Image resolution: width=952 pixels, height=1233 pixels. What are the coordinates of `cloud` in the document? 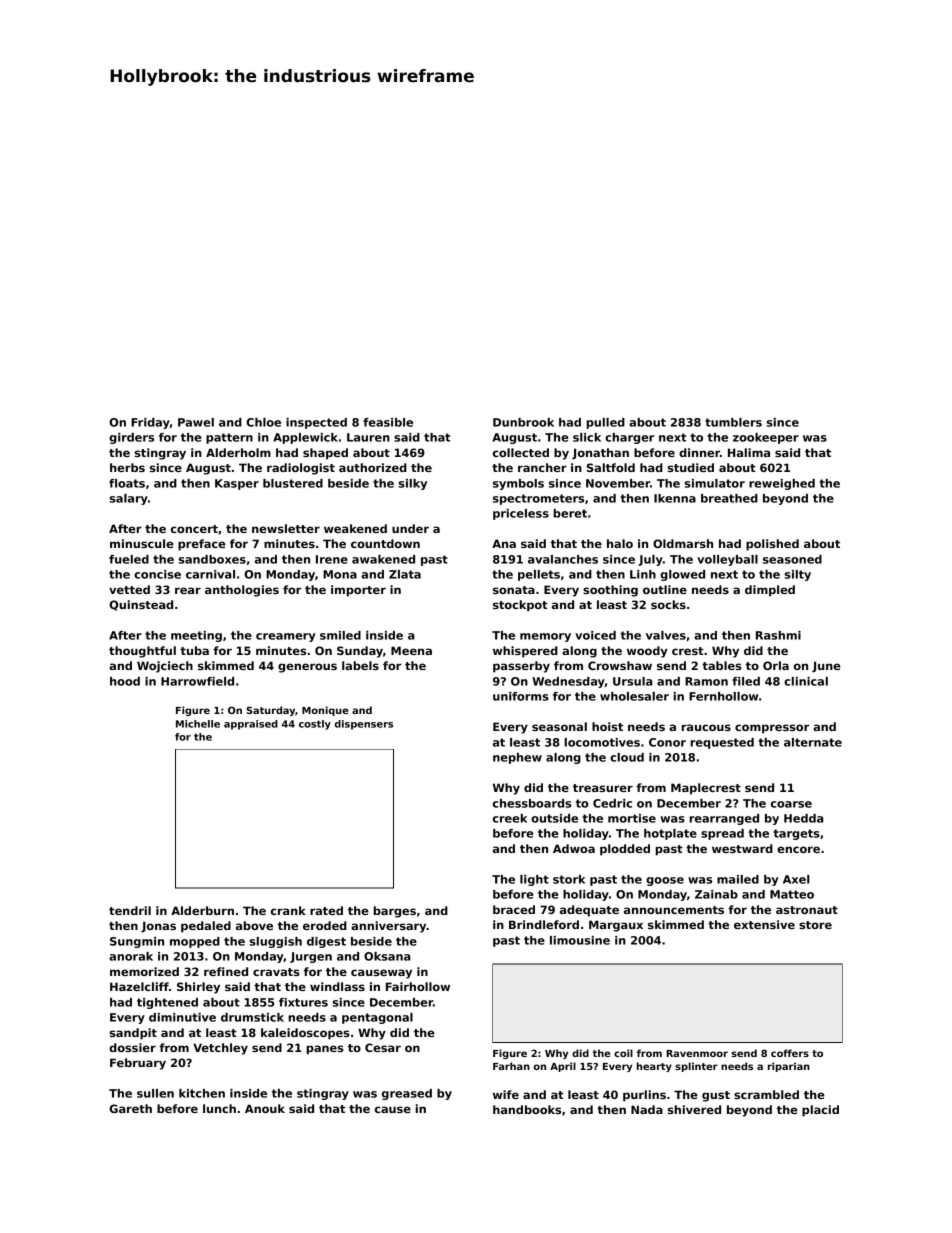 It's located at (627, 757).
